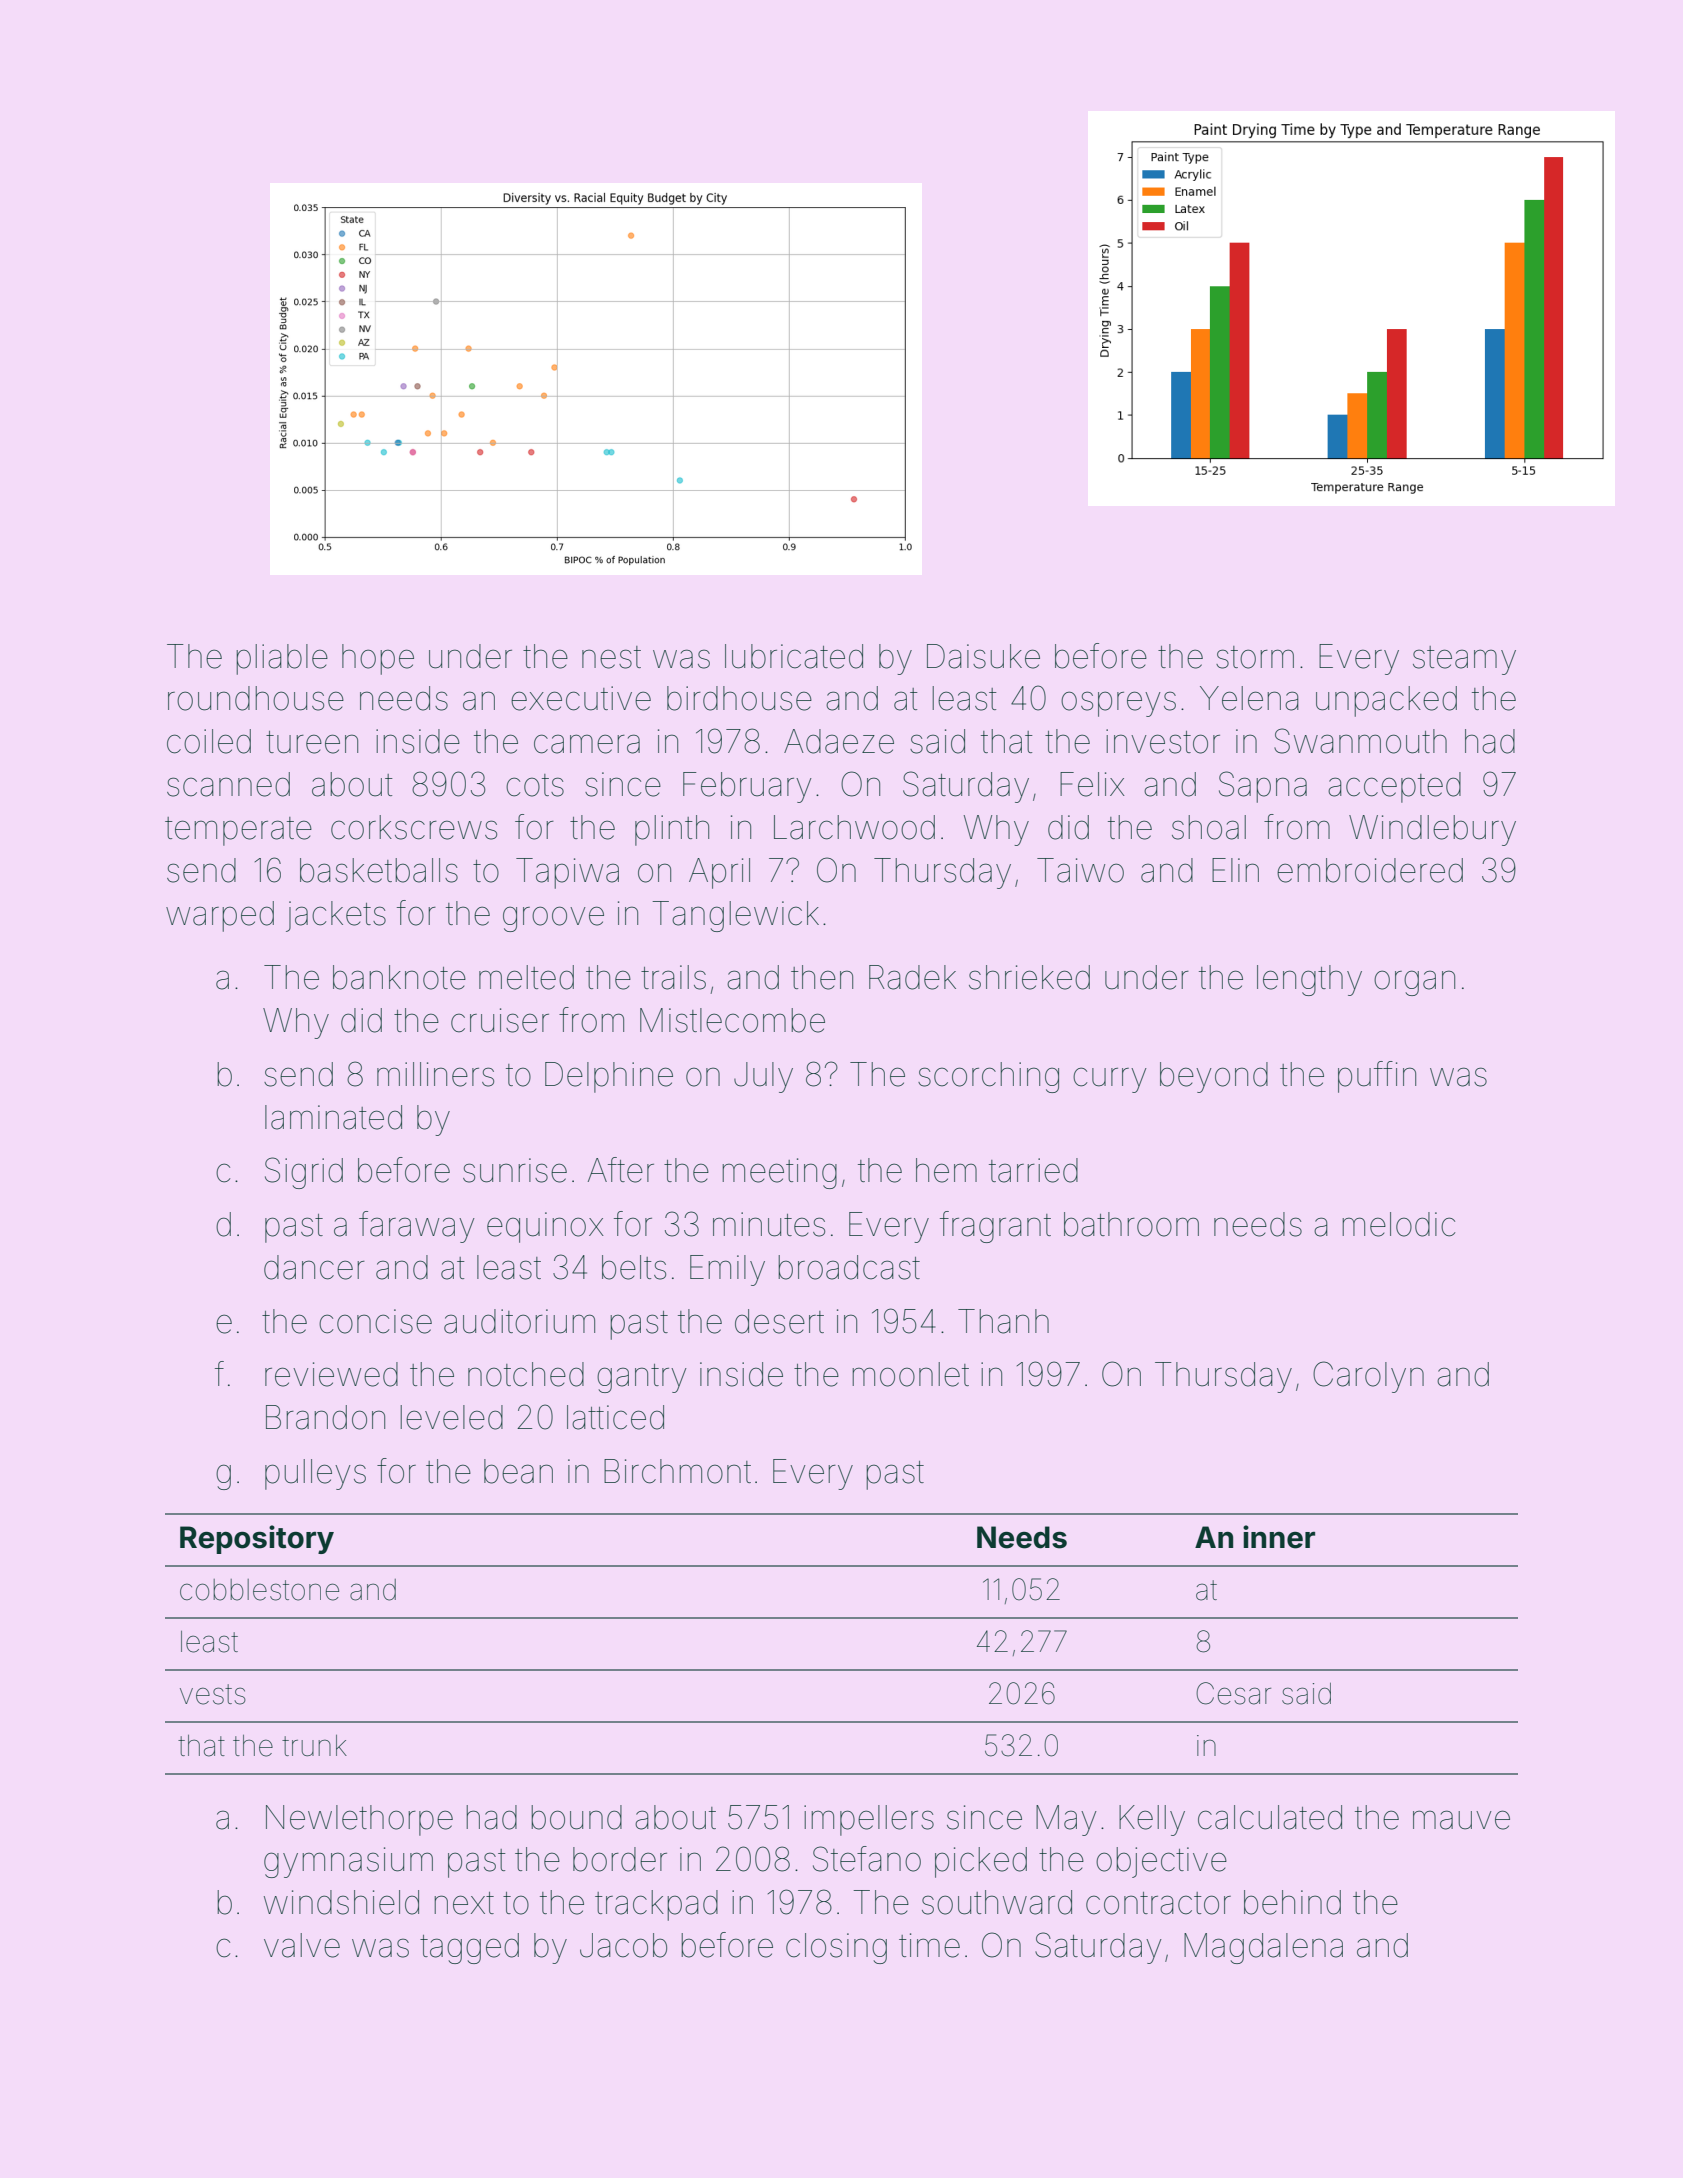  What do you see at coordinates (1233, 1693) in the document?
I see `Cesar` at bounding box center [1233, 1693].
